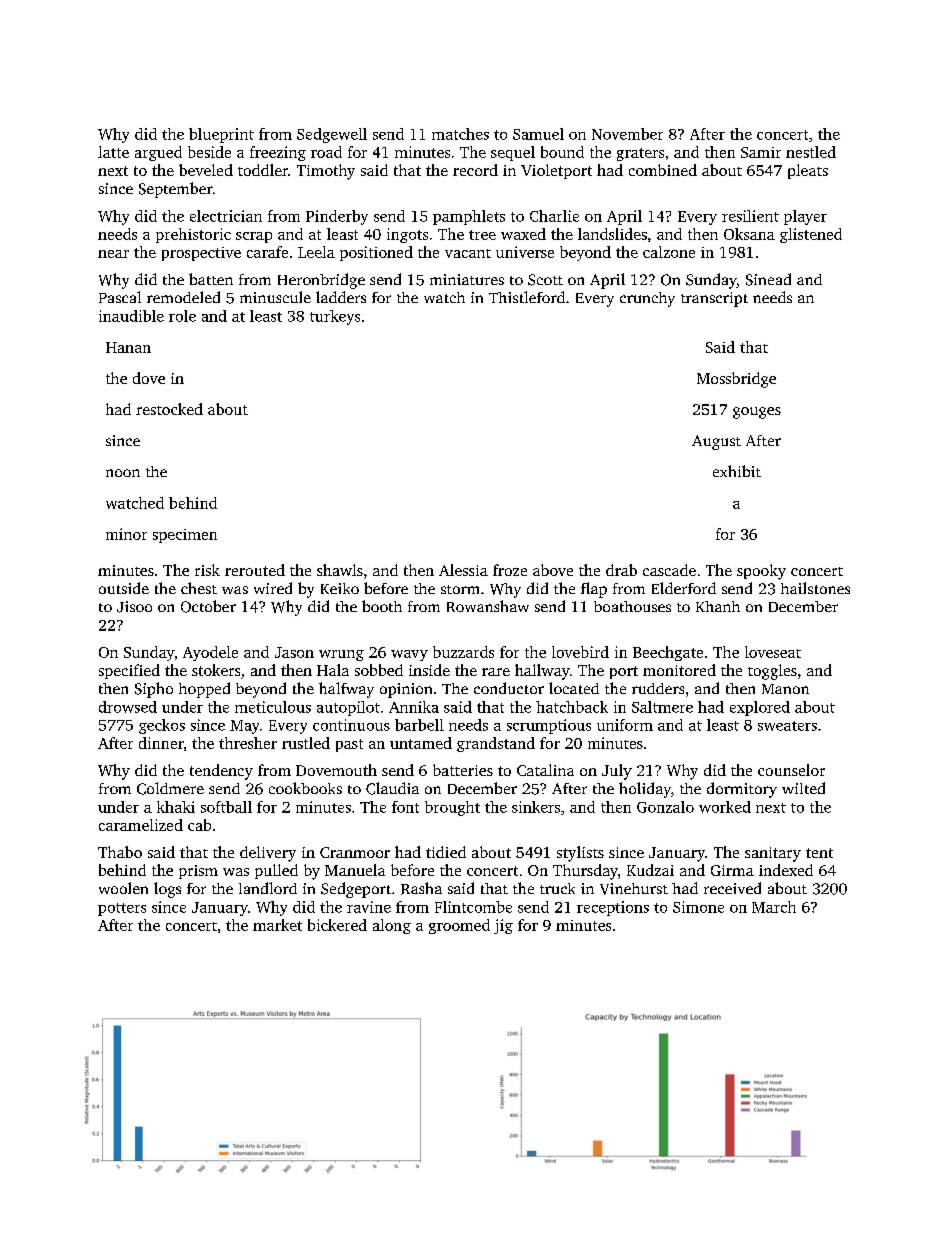  What do you see at coordinates (768, 279) in the screenshot?
I see `Sinead` at bounding box center [768, 279].
